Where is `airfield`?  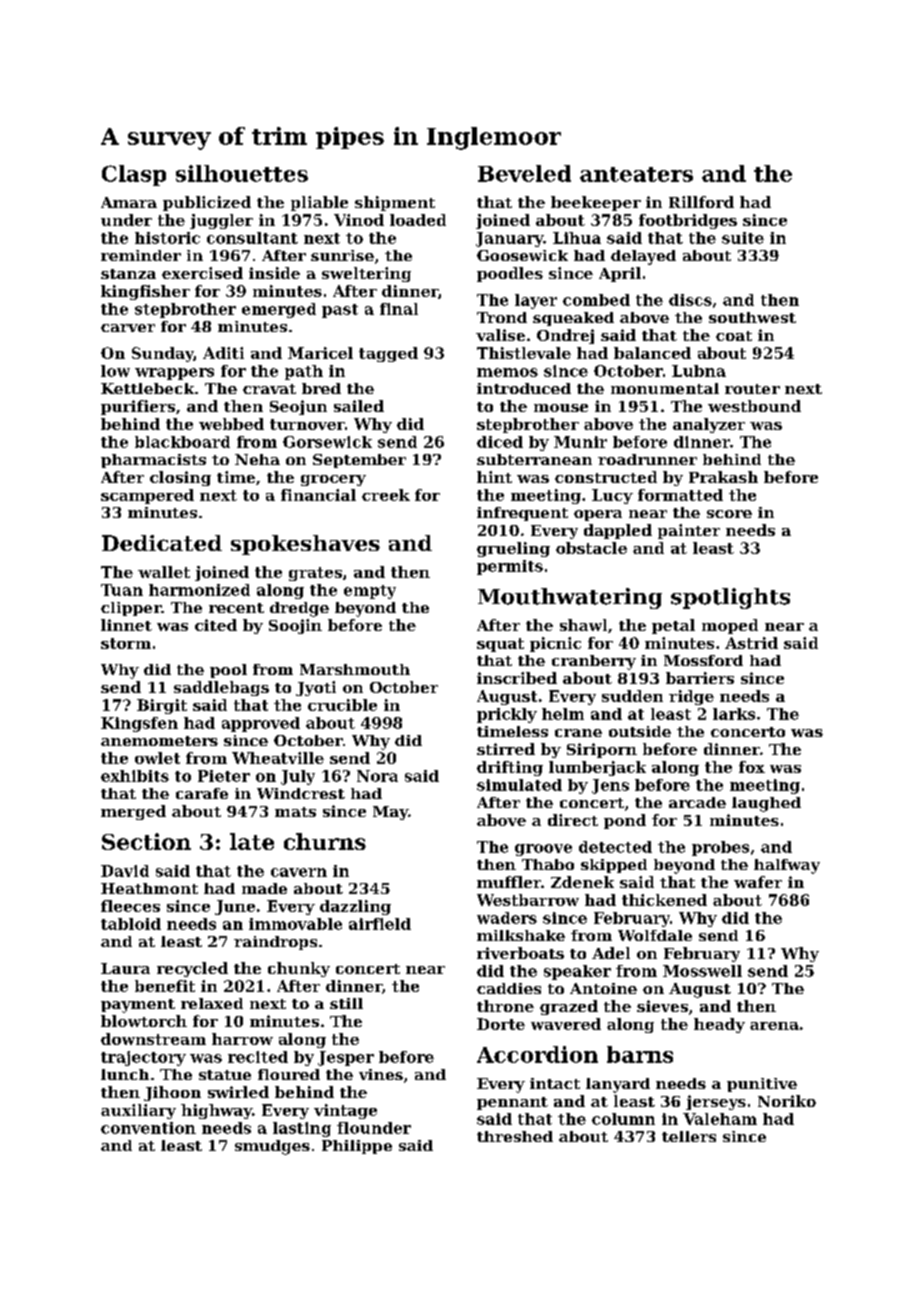
airfield is located at coordinates (380, 924).
